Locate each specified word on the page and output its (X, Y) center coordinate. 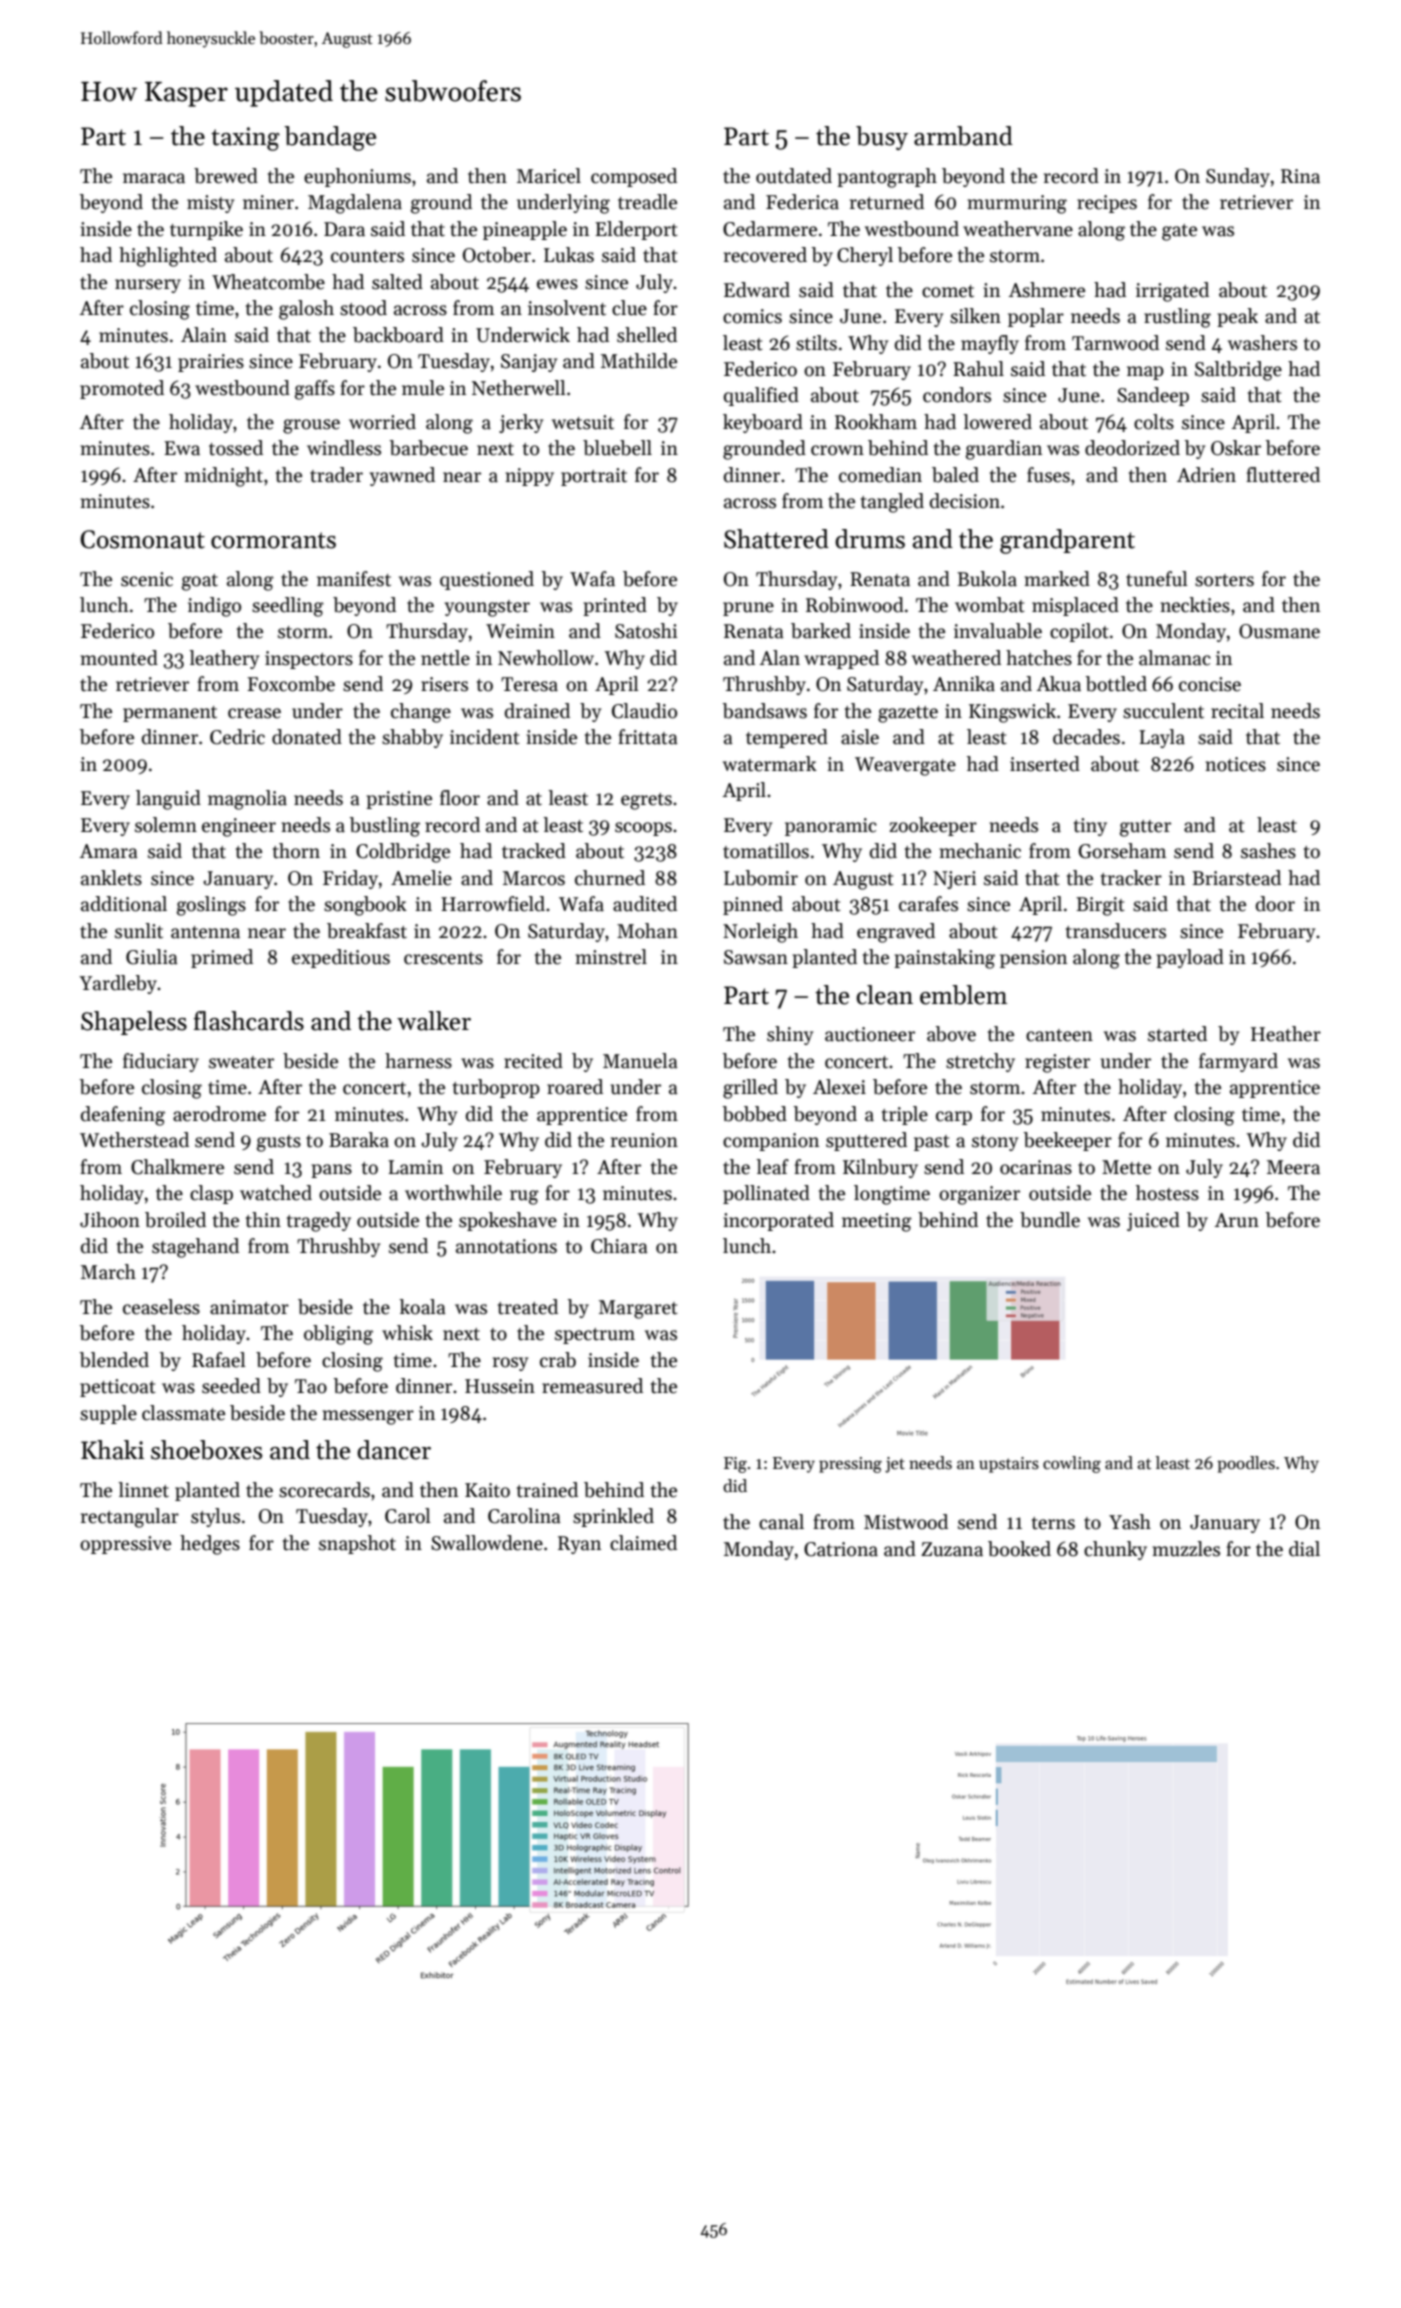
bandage (330, 138)
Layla (1162, 738)
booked (1019, 1549)
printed (615, 606)
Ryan (579, 1545)
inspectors (309, 660)
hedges (210, 1545)
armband (963, 136)
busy (882, 138)
